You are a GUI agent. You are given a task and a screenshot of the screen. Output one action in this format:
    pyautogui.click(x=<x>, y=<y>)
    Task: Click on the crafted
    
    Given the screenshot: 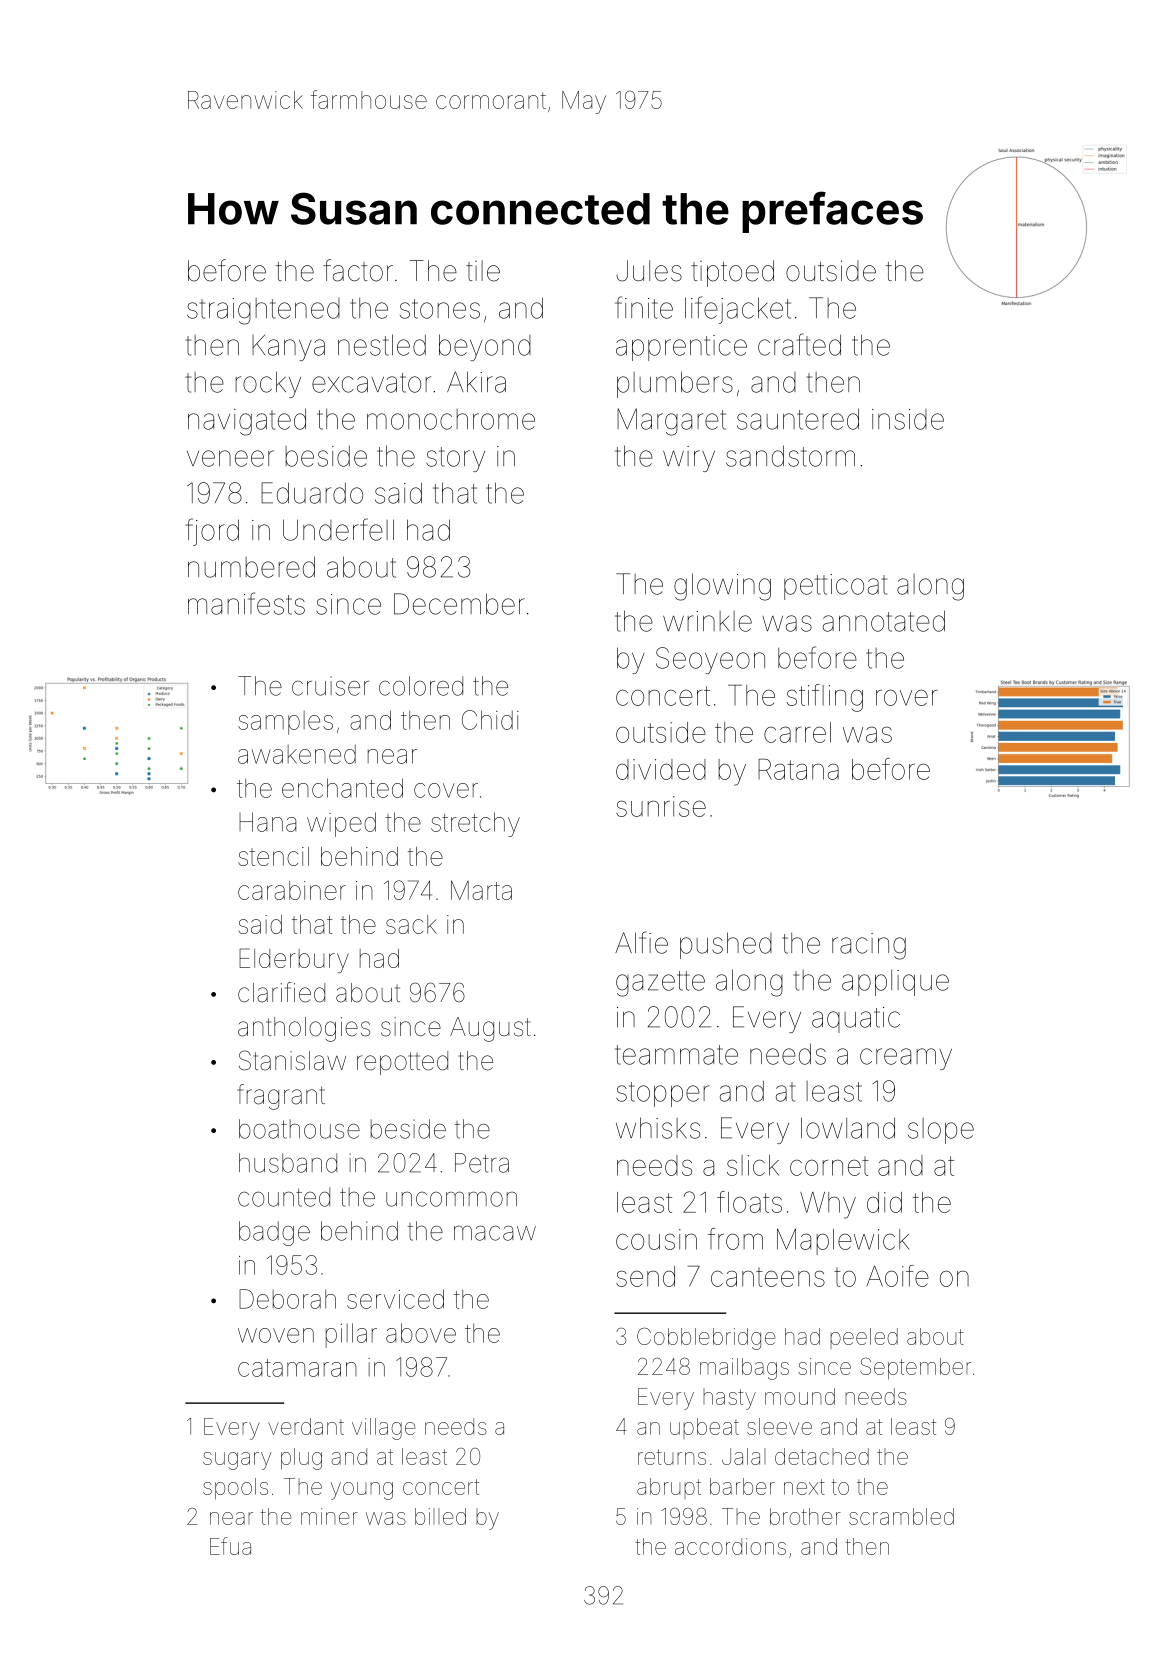 What is the action you would take?
    pyautogui.click(x=799, y=344)
